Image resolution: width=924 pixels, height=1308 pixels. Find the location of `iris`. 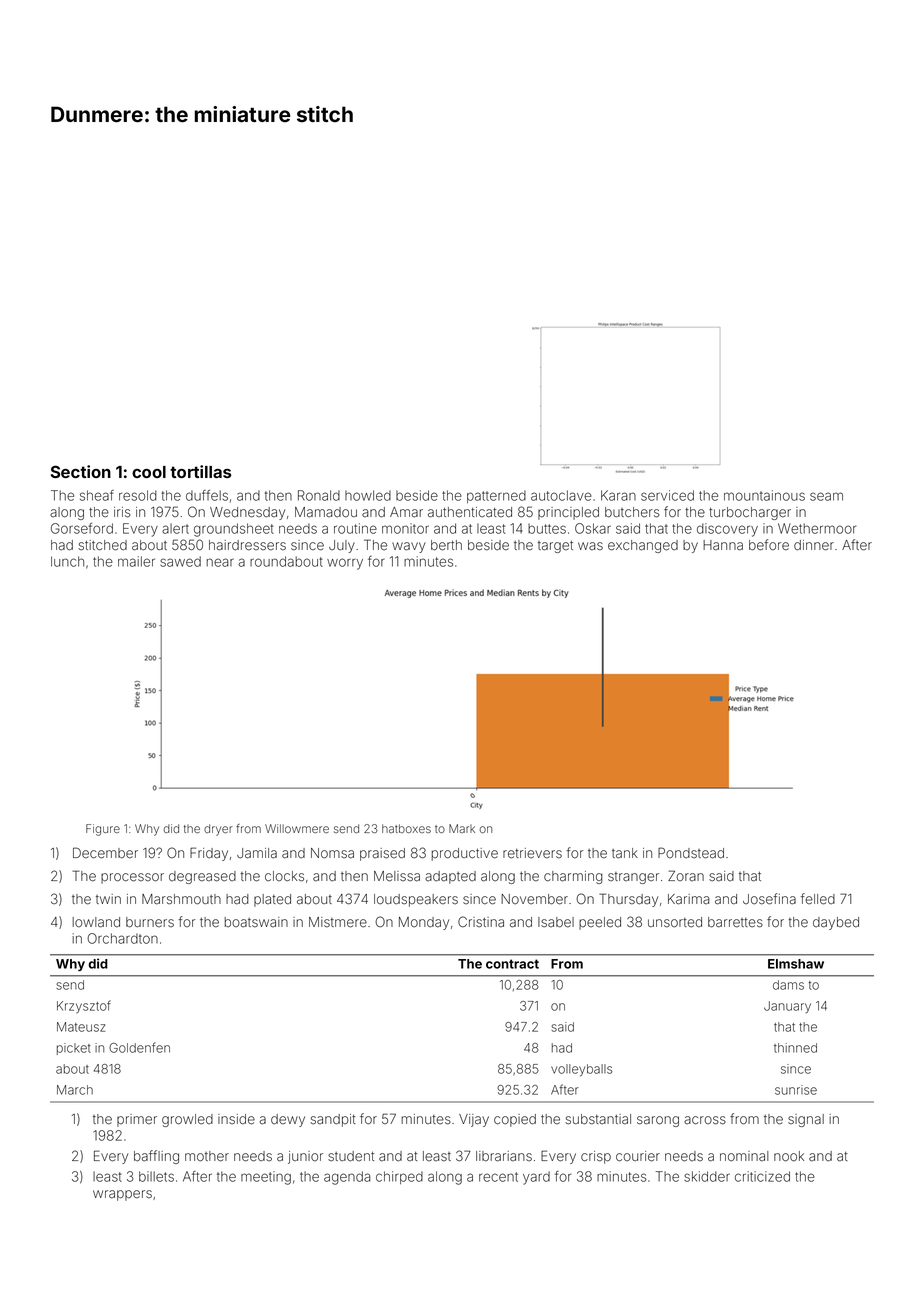

iris is located at coordinates (122, 512).
